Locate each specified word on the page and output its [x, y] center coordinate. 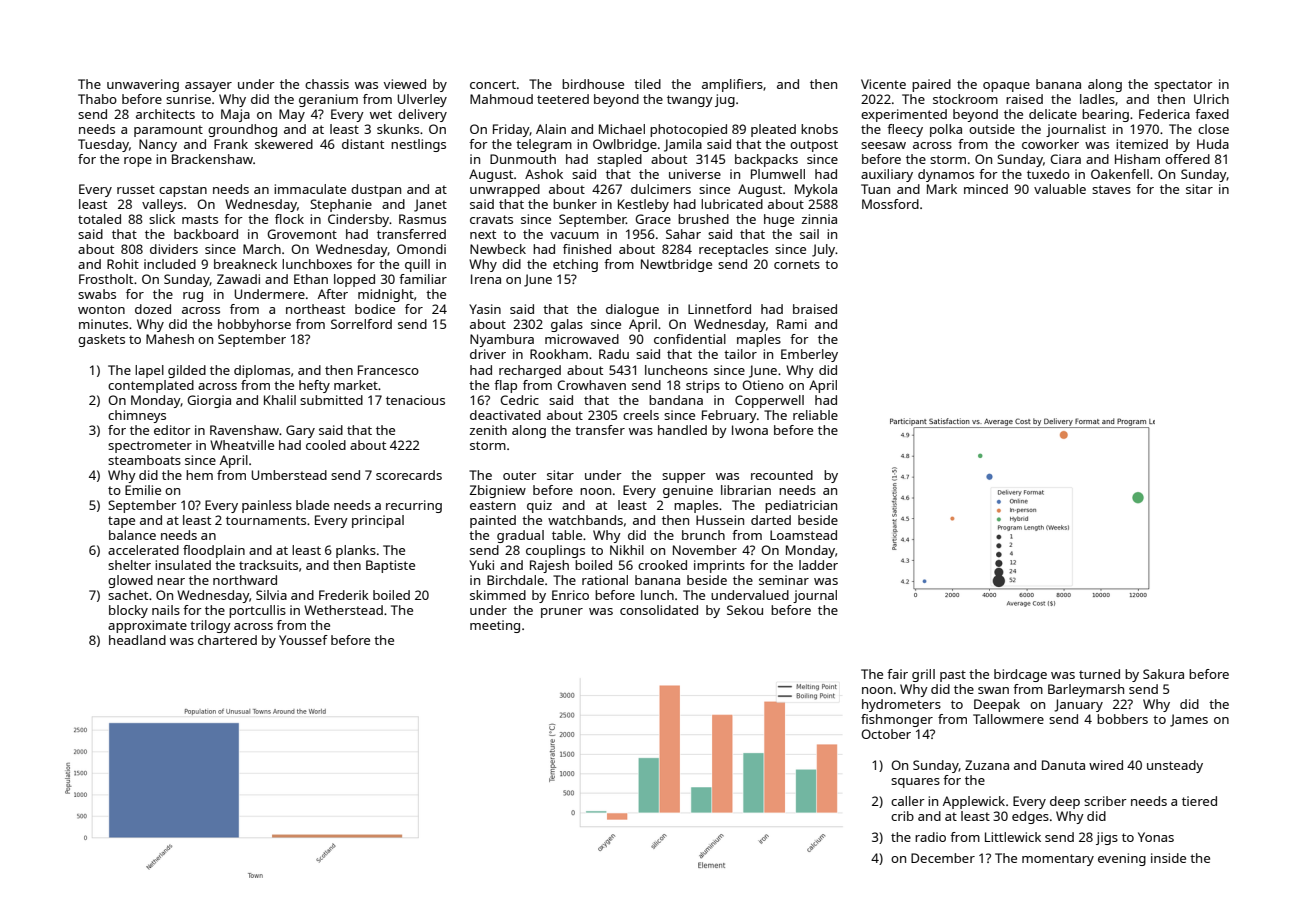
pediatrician [801, 506]
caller [908, 801]
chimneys [137, 416]
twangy [690, 101]
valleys [162, 205]
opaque [1006, 87]
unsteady [1175, 766]
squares [915, 783]
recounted [782, 475]
